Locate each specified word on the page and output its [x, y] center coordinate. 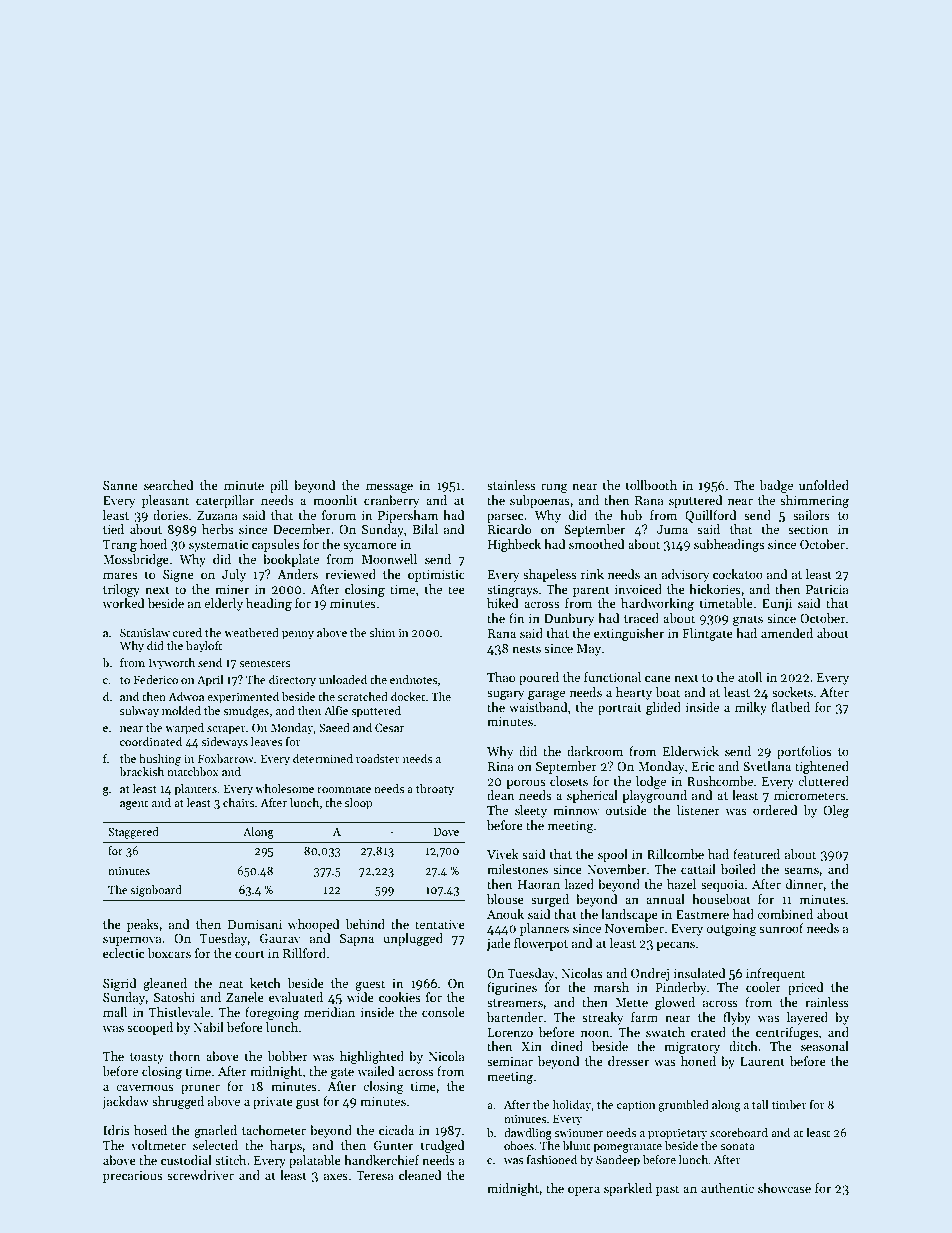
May [589, 650]
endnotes [413, 679]
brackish [141, 771]
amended [787, 633]
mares [120, 575]
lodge [651, 782]
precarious [132, 1177]
